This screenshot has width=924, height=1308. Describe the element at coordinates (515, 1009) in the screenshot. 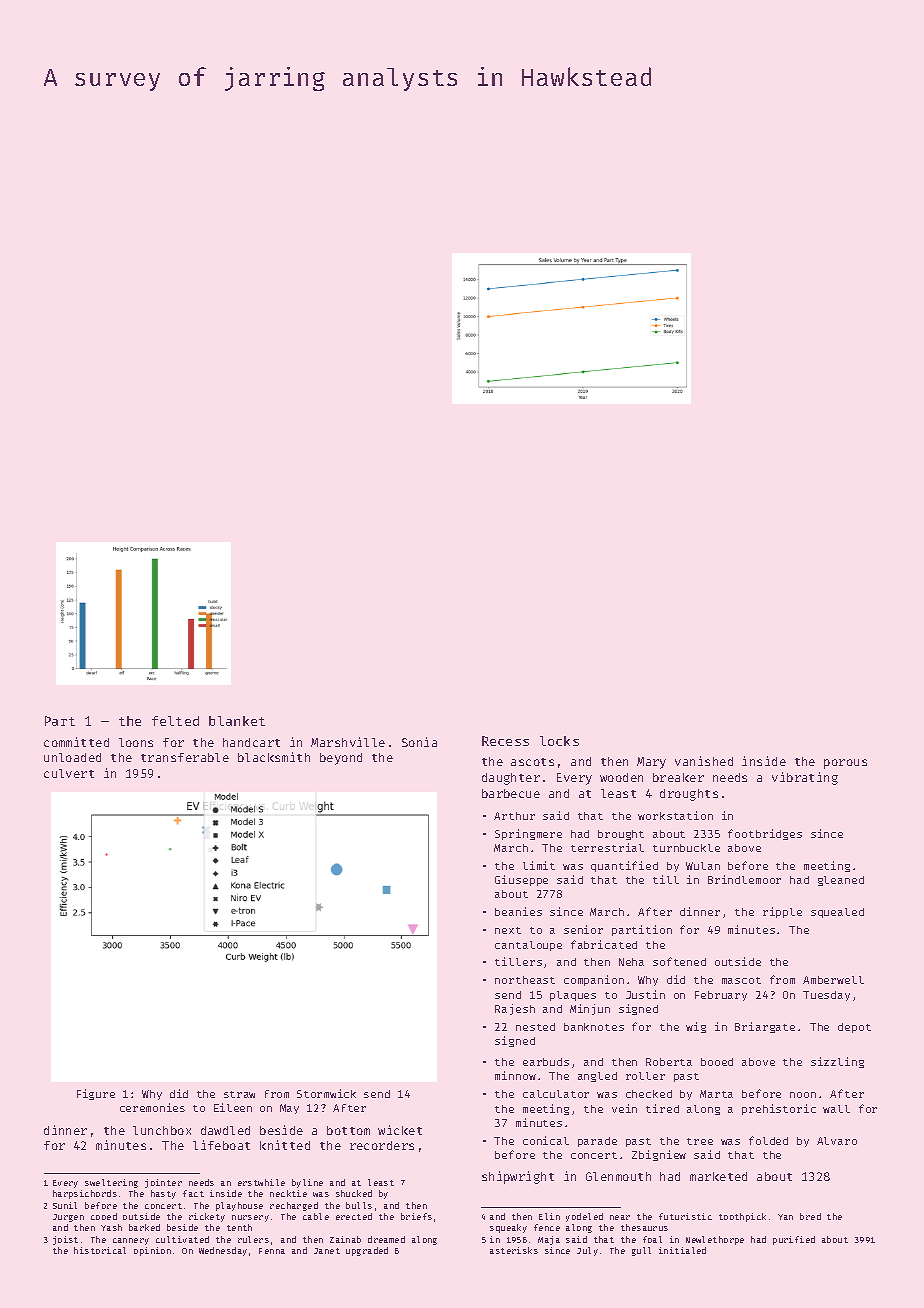

I see `Rajesh` at that location.
